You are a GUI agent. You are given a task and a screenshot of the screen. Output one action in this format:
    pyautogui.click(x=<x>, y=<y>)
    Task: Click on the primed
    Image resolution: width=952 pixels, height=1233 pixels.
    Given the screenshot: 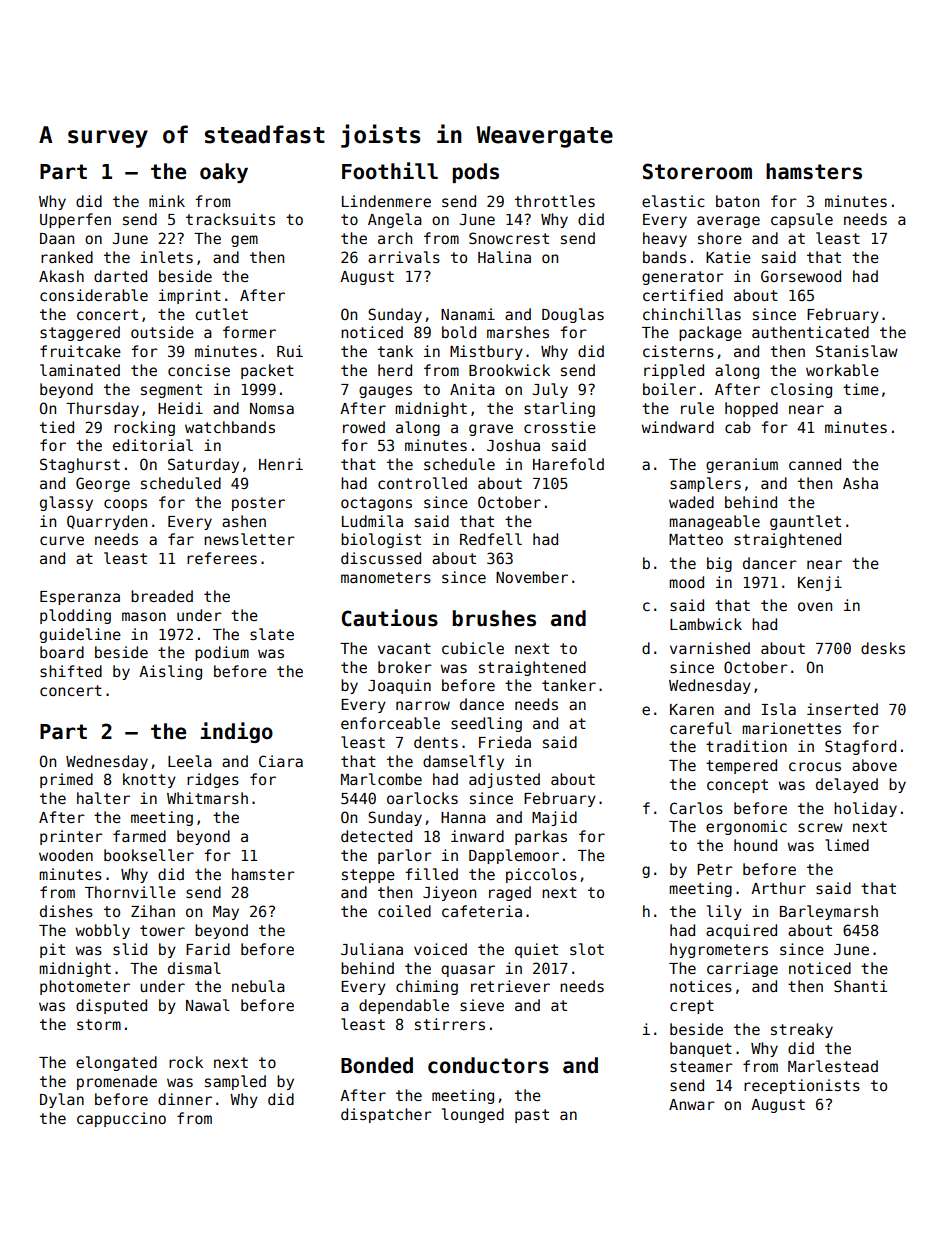 What is the action you would take?
    pyautogui.click(x=66, y=780)
